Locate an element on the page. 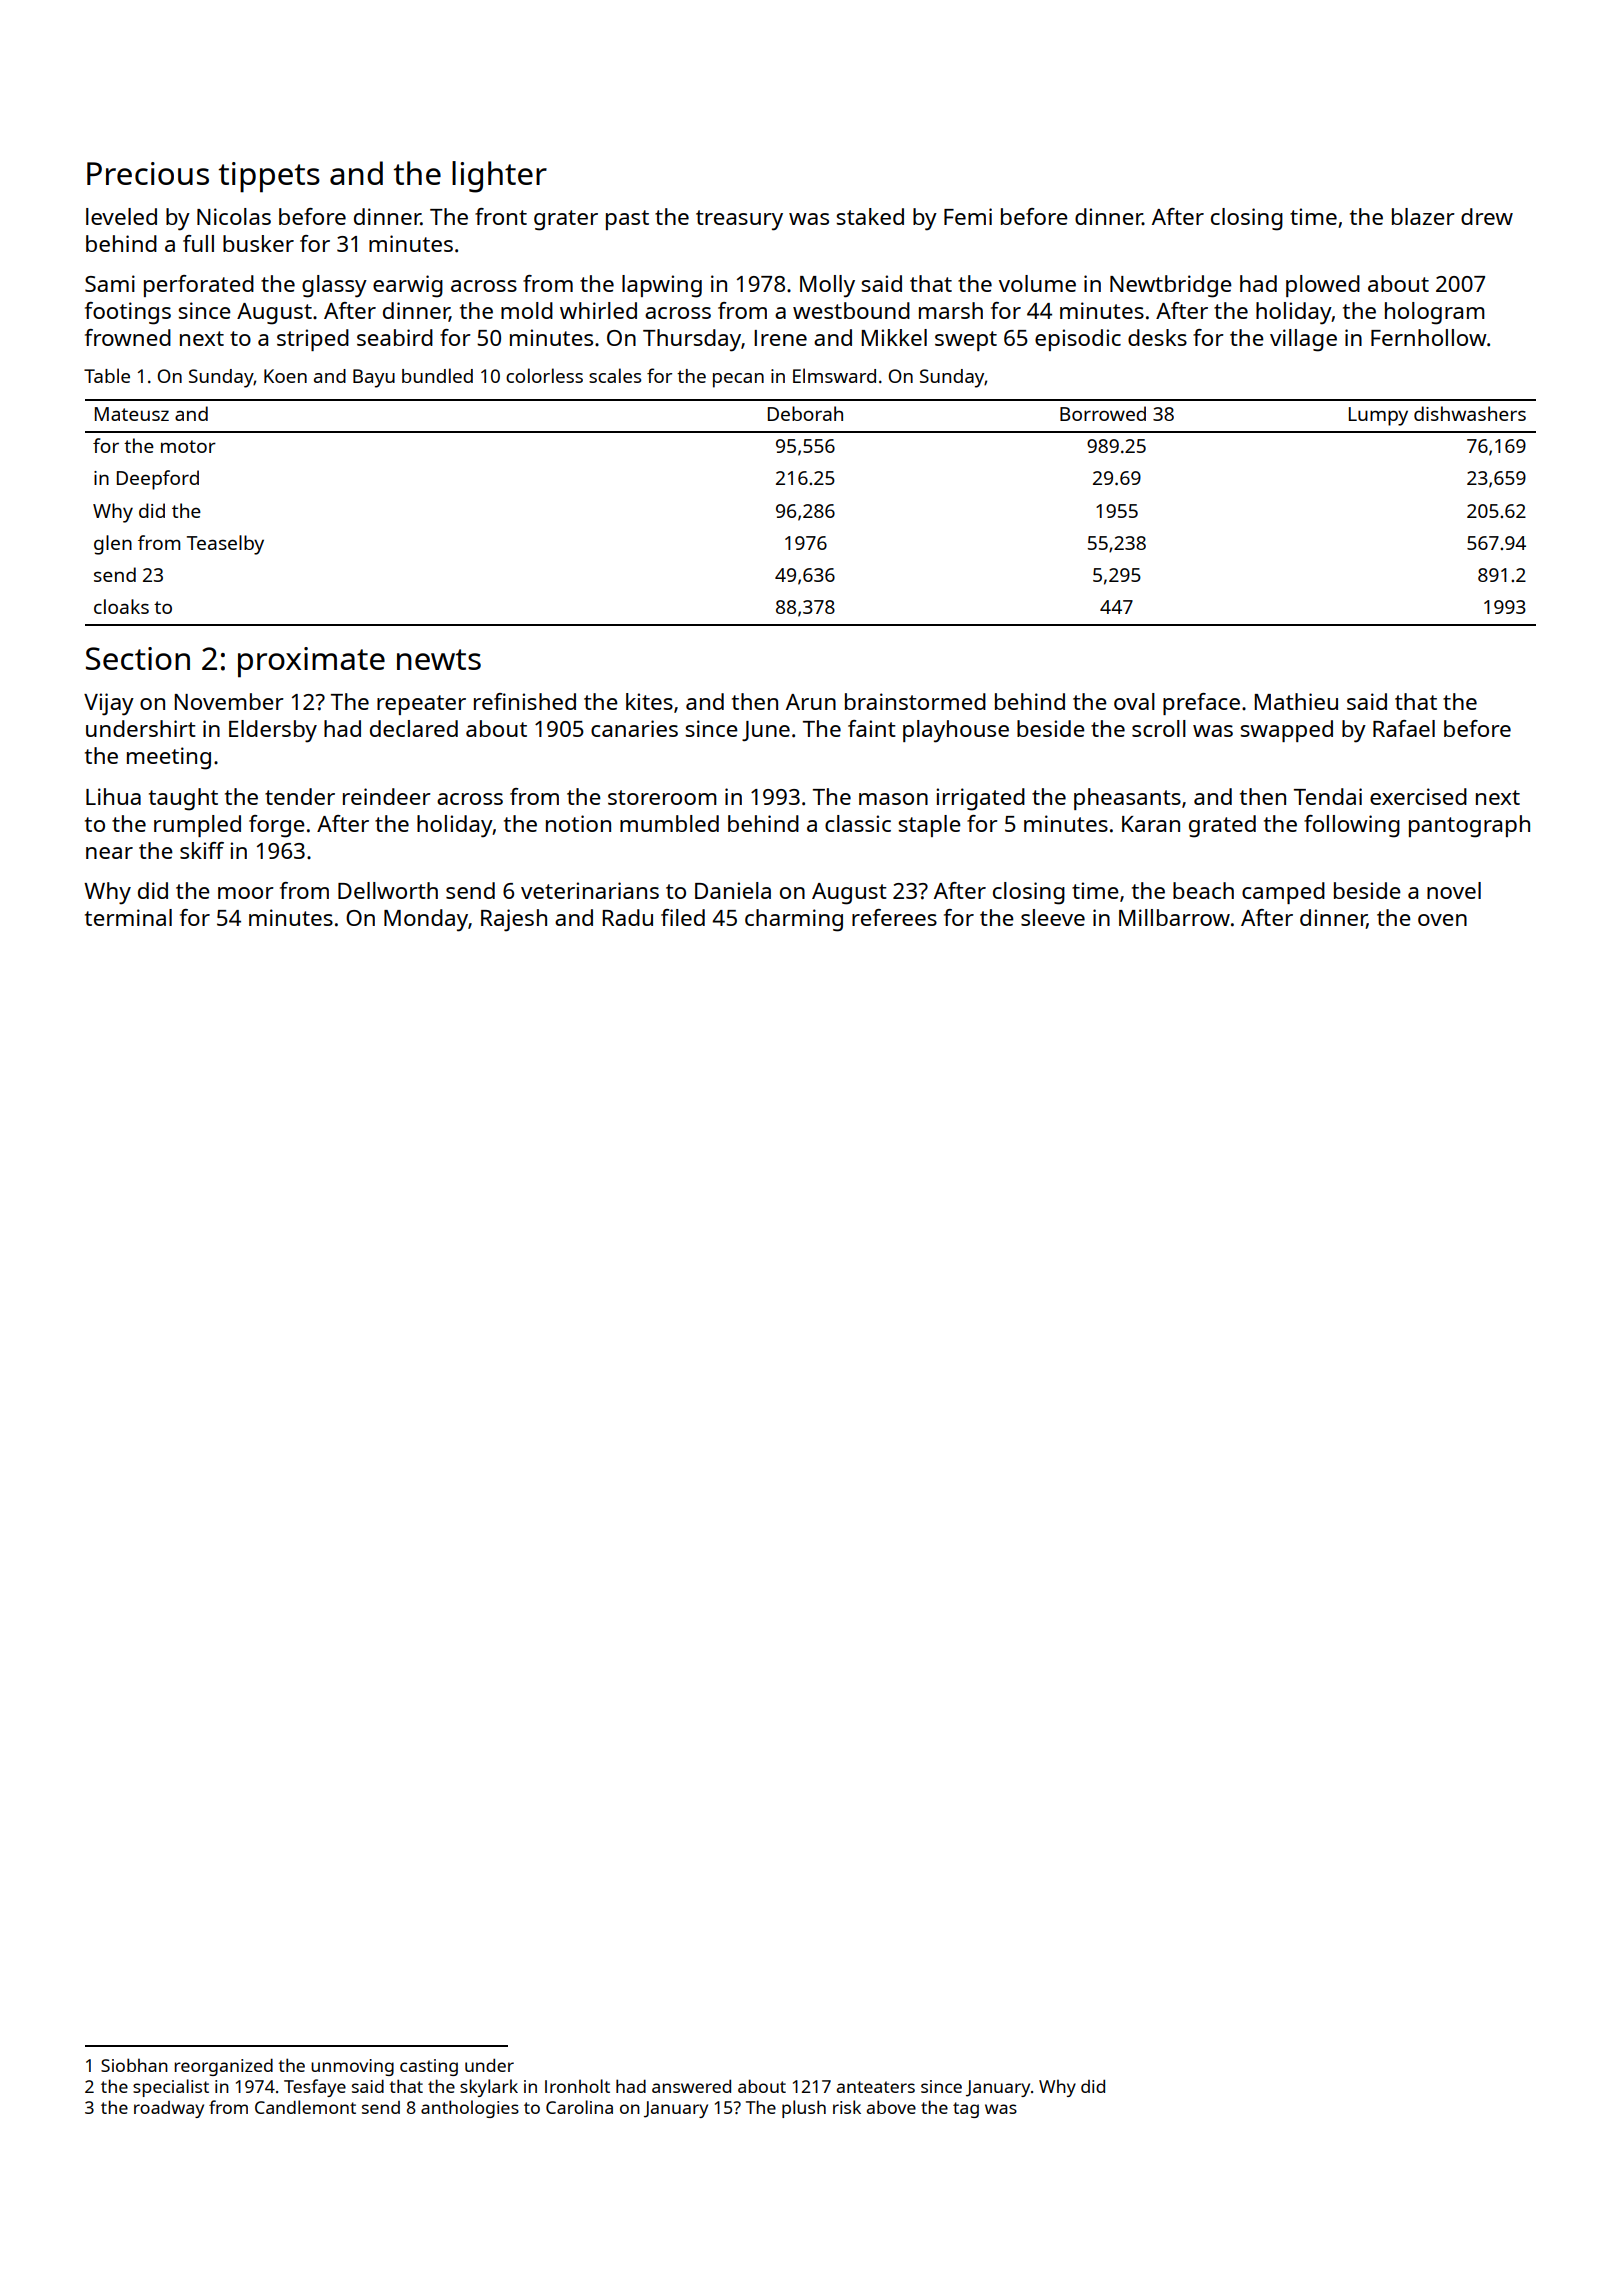 The width and height of the document is (1620, 2292). camped is located at coordinates (1283, 893).
